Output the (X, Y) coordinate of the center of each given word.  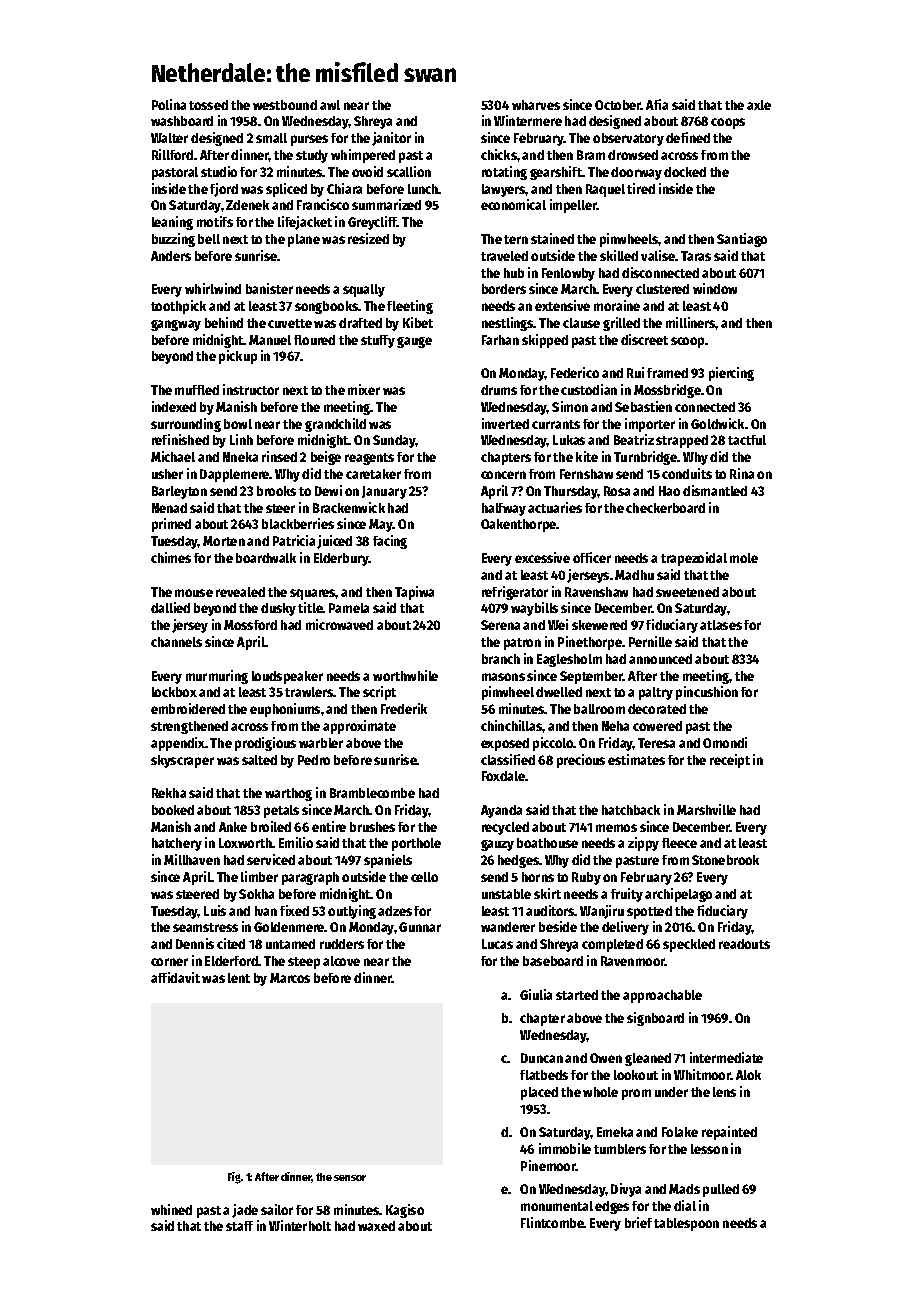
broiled (271, 826)
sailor (277, 1209)
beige (326, 458)
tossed (208, 105)
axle (759, 105)
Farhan (500, 340)
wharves (536, 105)
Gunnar (420, 927)
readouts (744, 944)
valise (658, 255)
